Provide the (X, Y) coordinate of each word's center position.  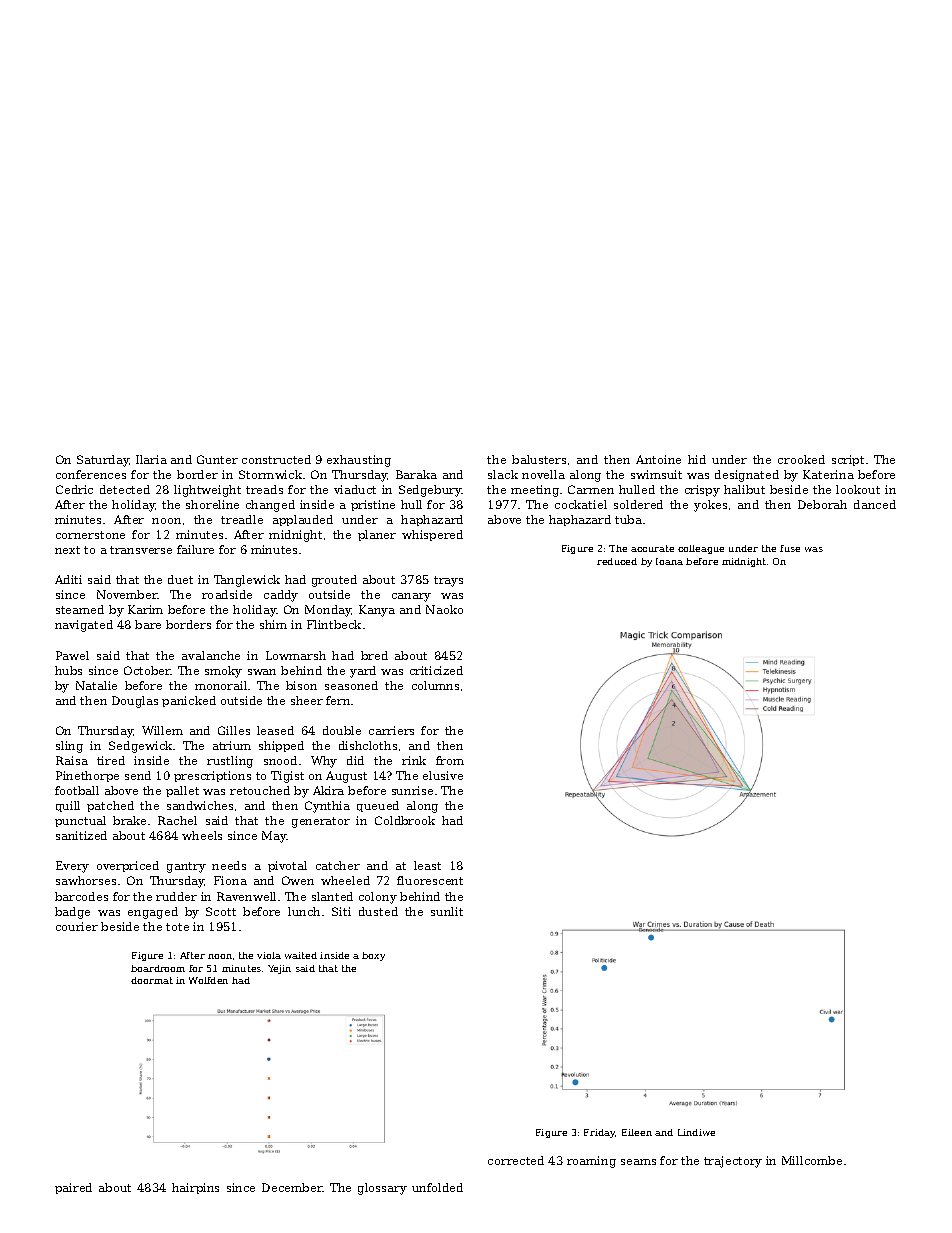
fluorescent (430, 880)
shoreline (212, 504)
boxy (373, 956)
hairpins (195, 1188)
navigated (84, 626)
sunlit (447, 911)
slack (503, 474)
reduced (617, 561)
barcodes (81, 896)
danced (875, 504)
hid (697, 459)
